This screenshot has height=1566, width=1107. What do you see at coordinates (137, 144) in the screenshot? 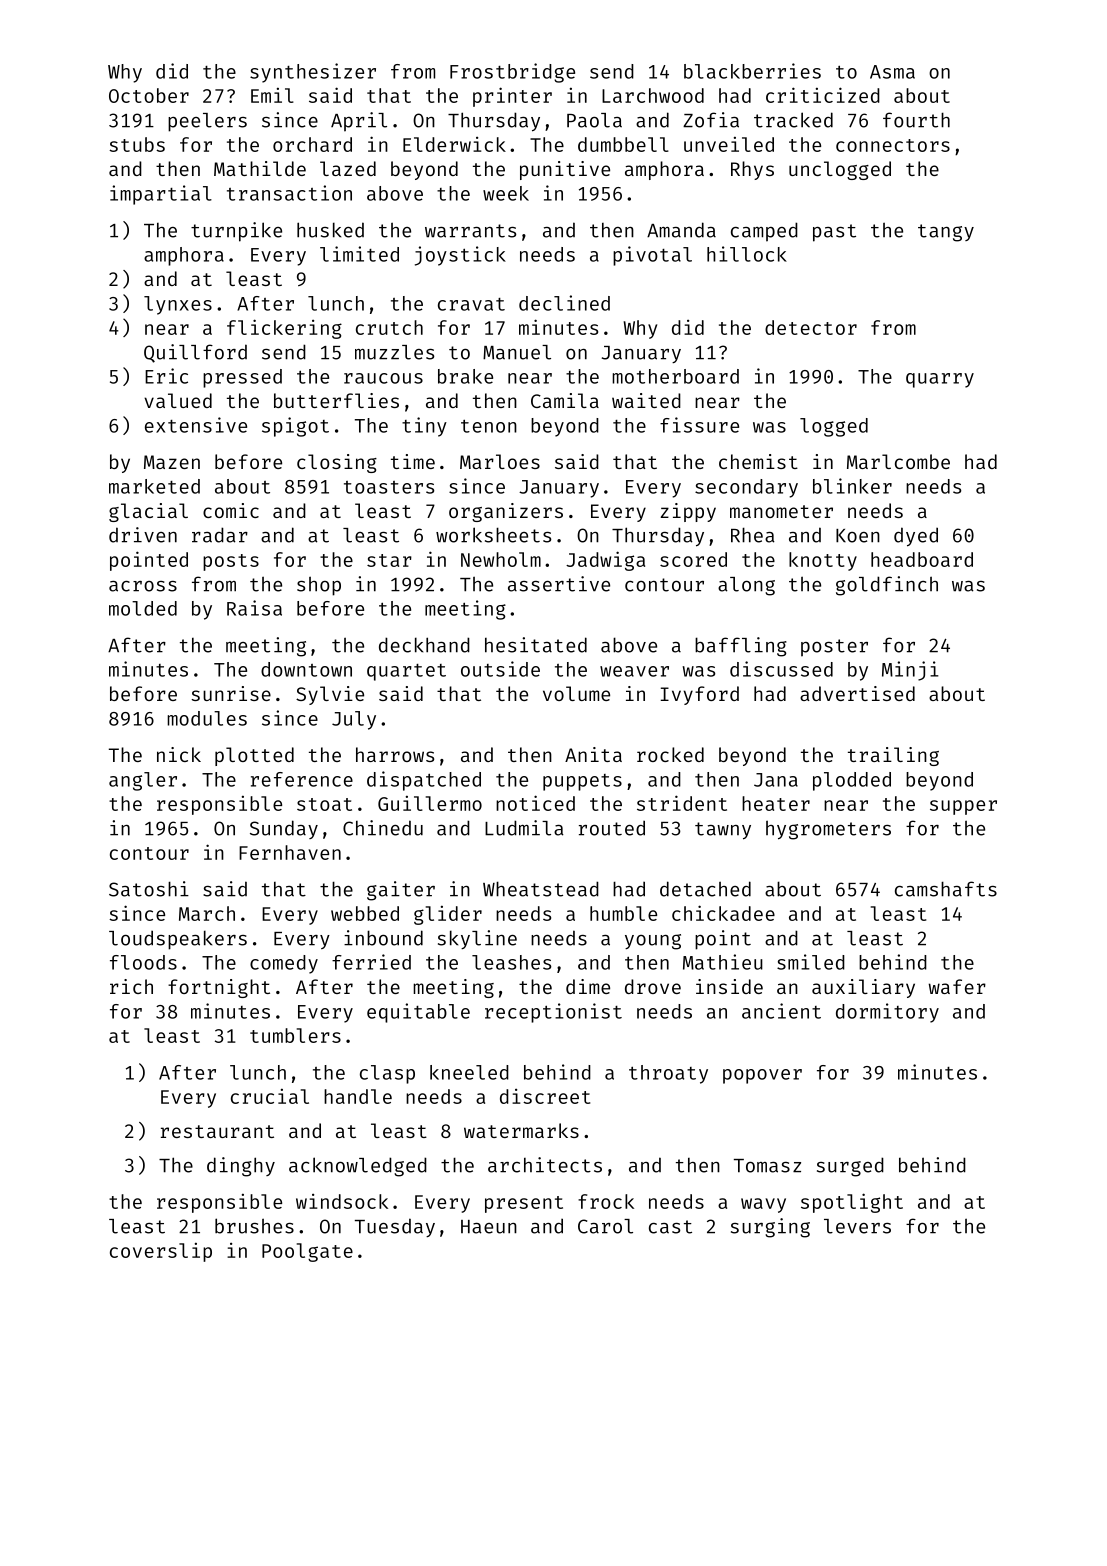
I see `stubs` at bounding box center [137, 144].
